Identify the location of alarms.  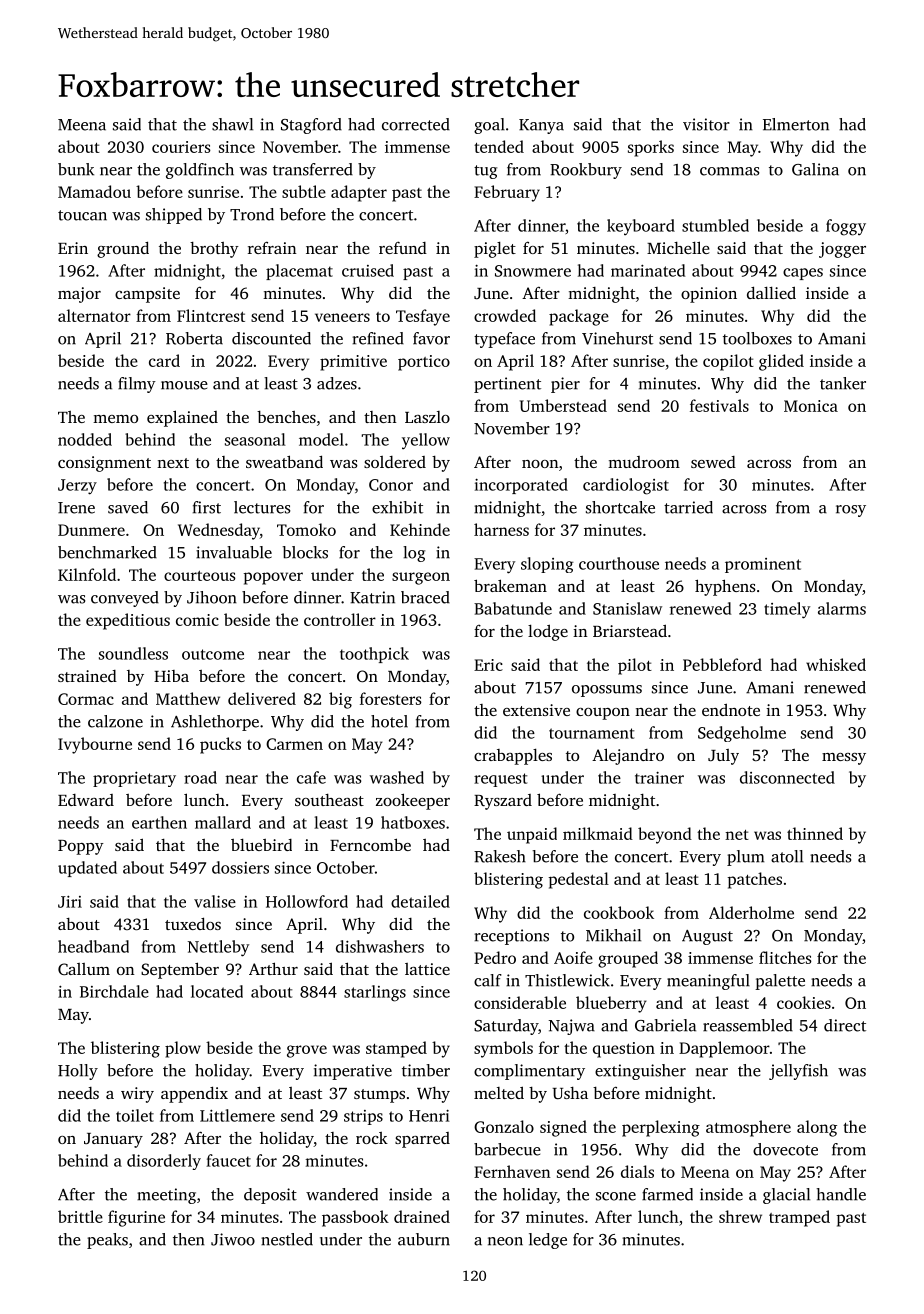
(842, 608).
